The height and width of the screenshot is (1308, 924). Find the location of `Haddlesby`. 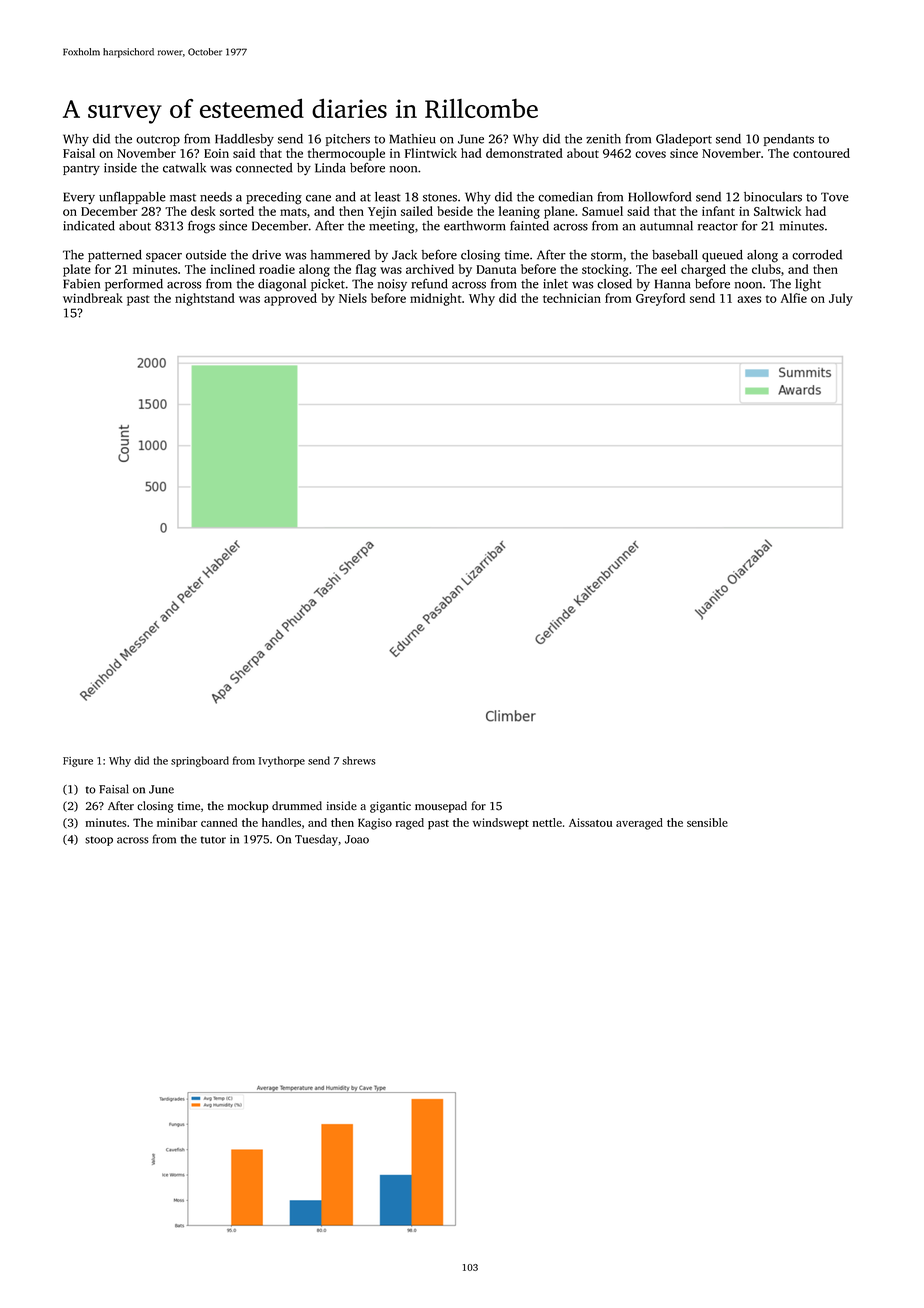

Haddlesby is located at coordinates (244, 140).
